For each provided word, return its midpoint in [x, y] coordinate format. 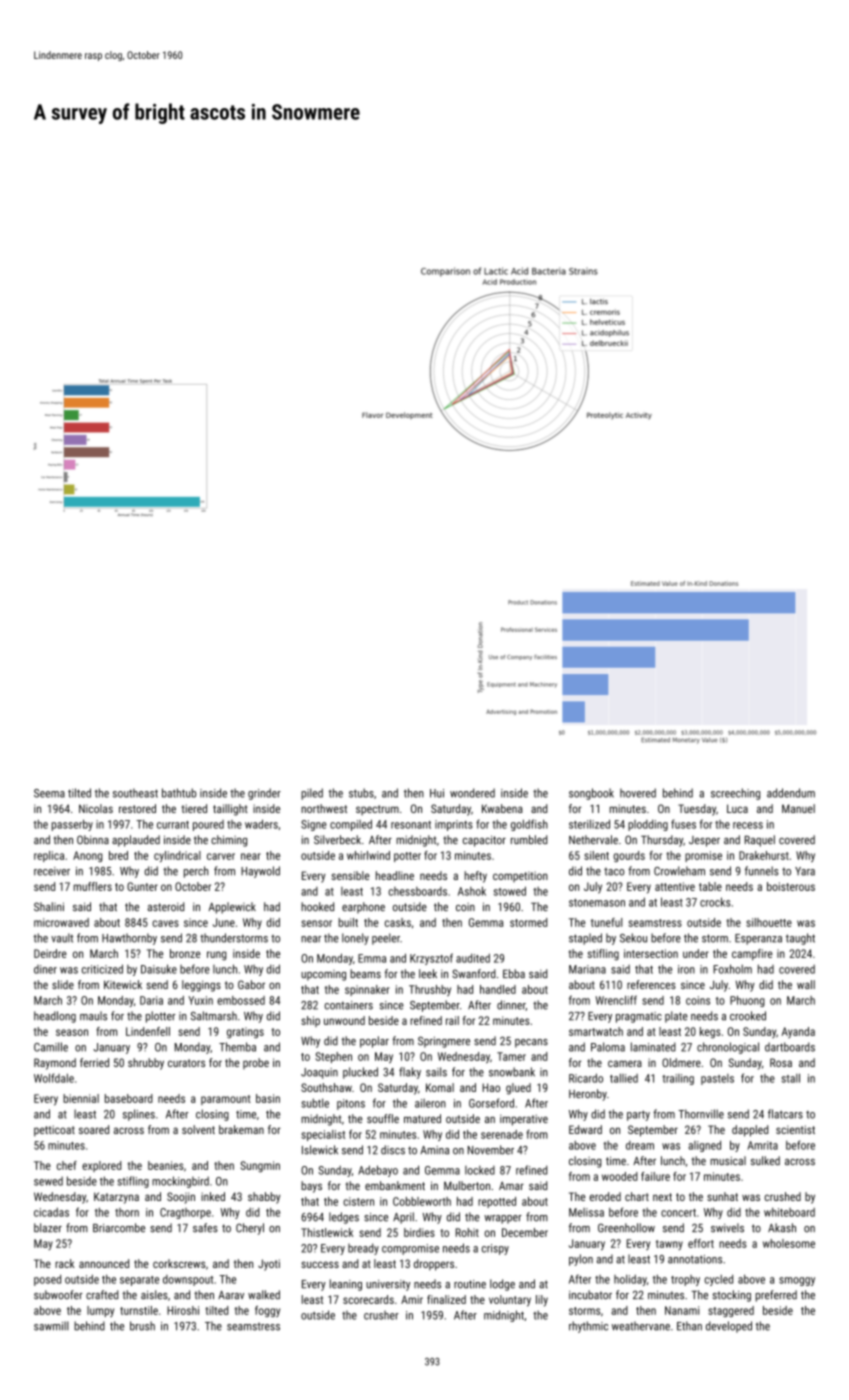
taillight [230, 810]
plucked [360, 1073]
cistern [358, 1201]
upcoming [323, 975]
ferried [94, 1062]
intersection [651, 953]
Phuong [747, 1001]
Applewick [232, 908]
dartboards [790, 1047]
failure [655, 1176]
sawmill [51, 1326]
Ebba [514, 973]
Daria [151, 1000]
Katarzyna [116, 1198]
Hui [437, 793]
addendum [791, 793]
